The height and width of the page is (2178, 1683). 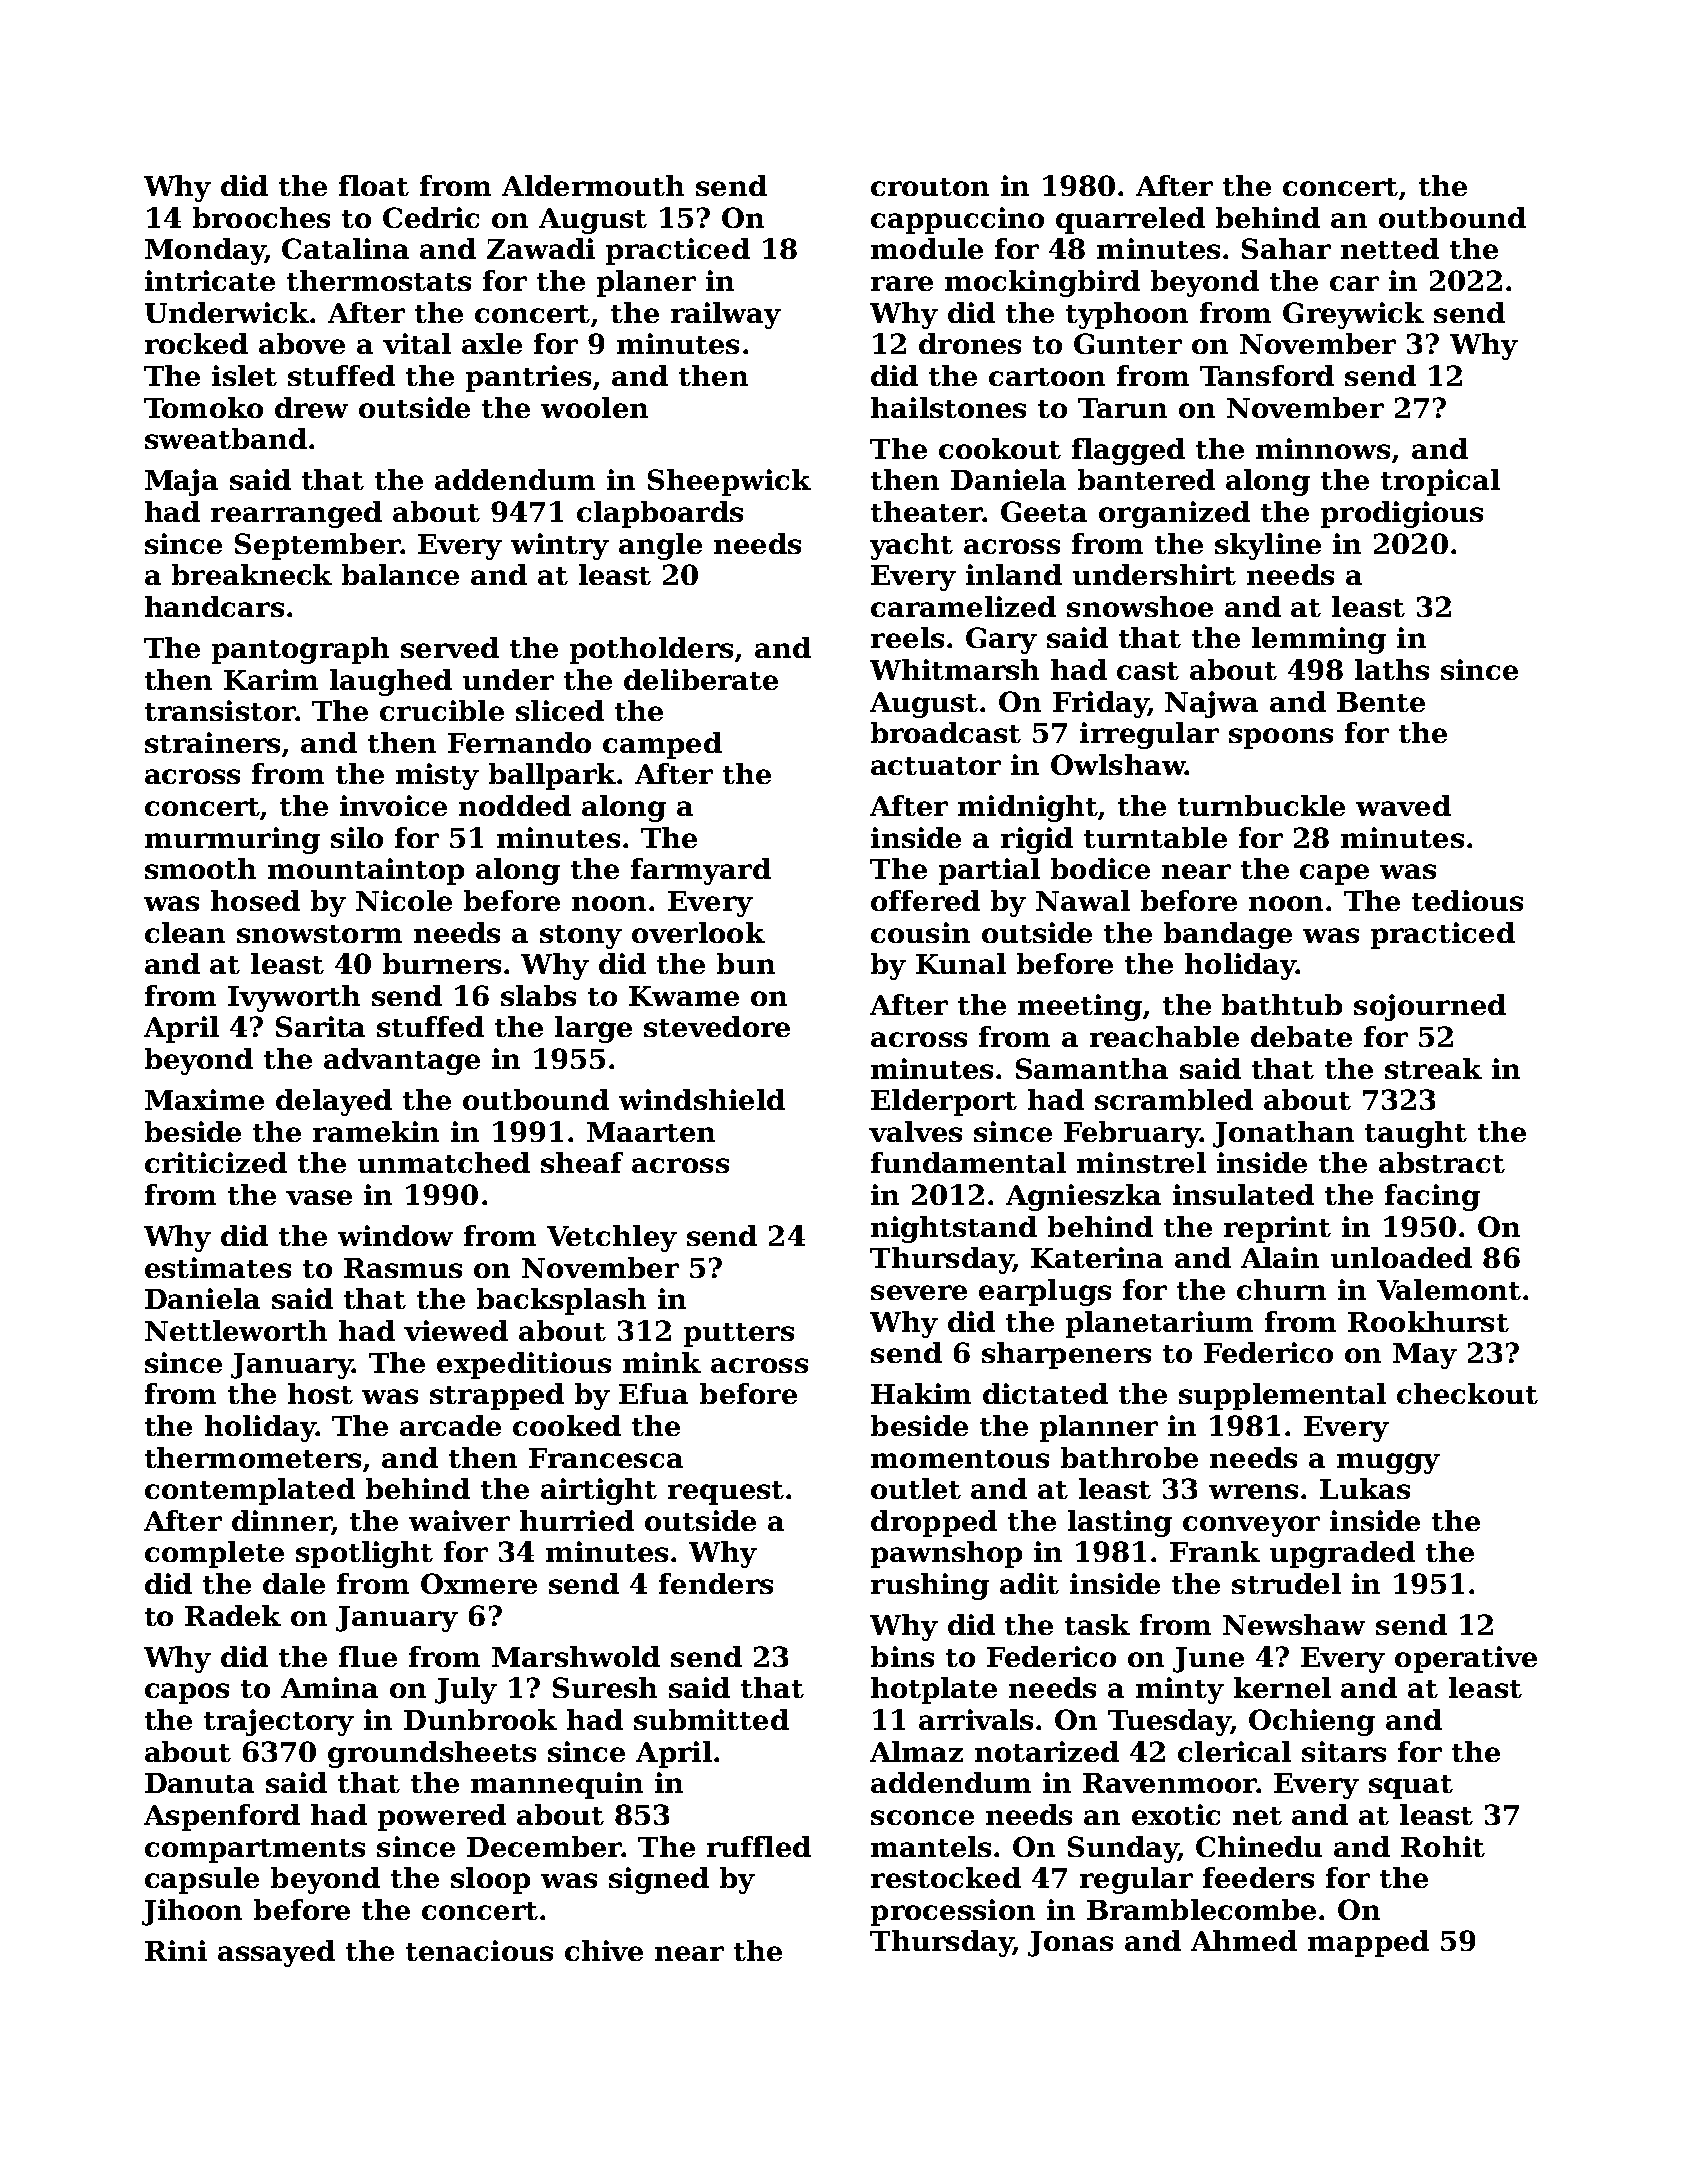 What do you see at coordinates (930, 187) in the page?
I see `crouton` at bounding box center [930, 187].
